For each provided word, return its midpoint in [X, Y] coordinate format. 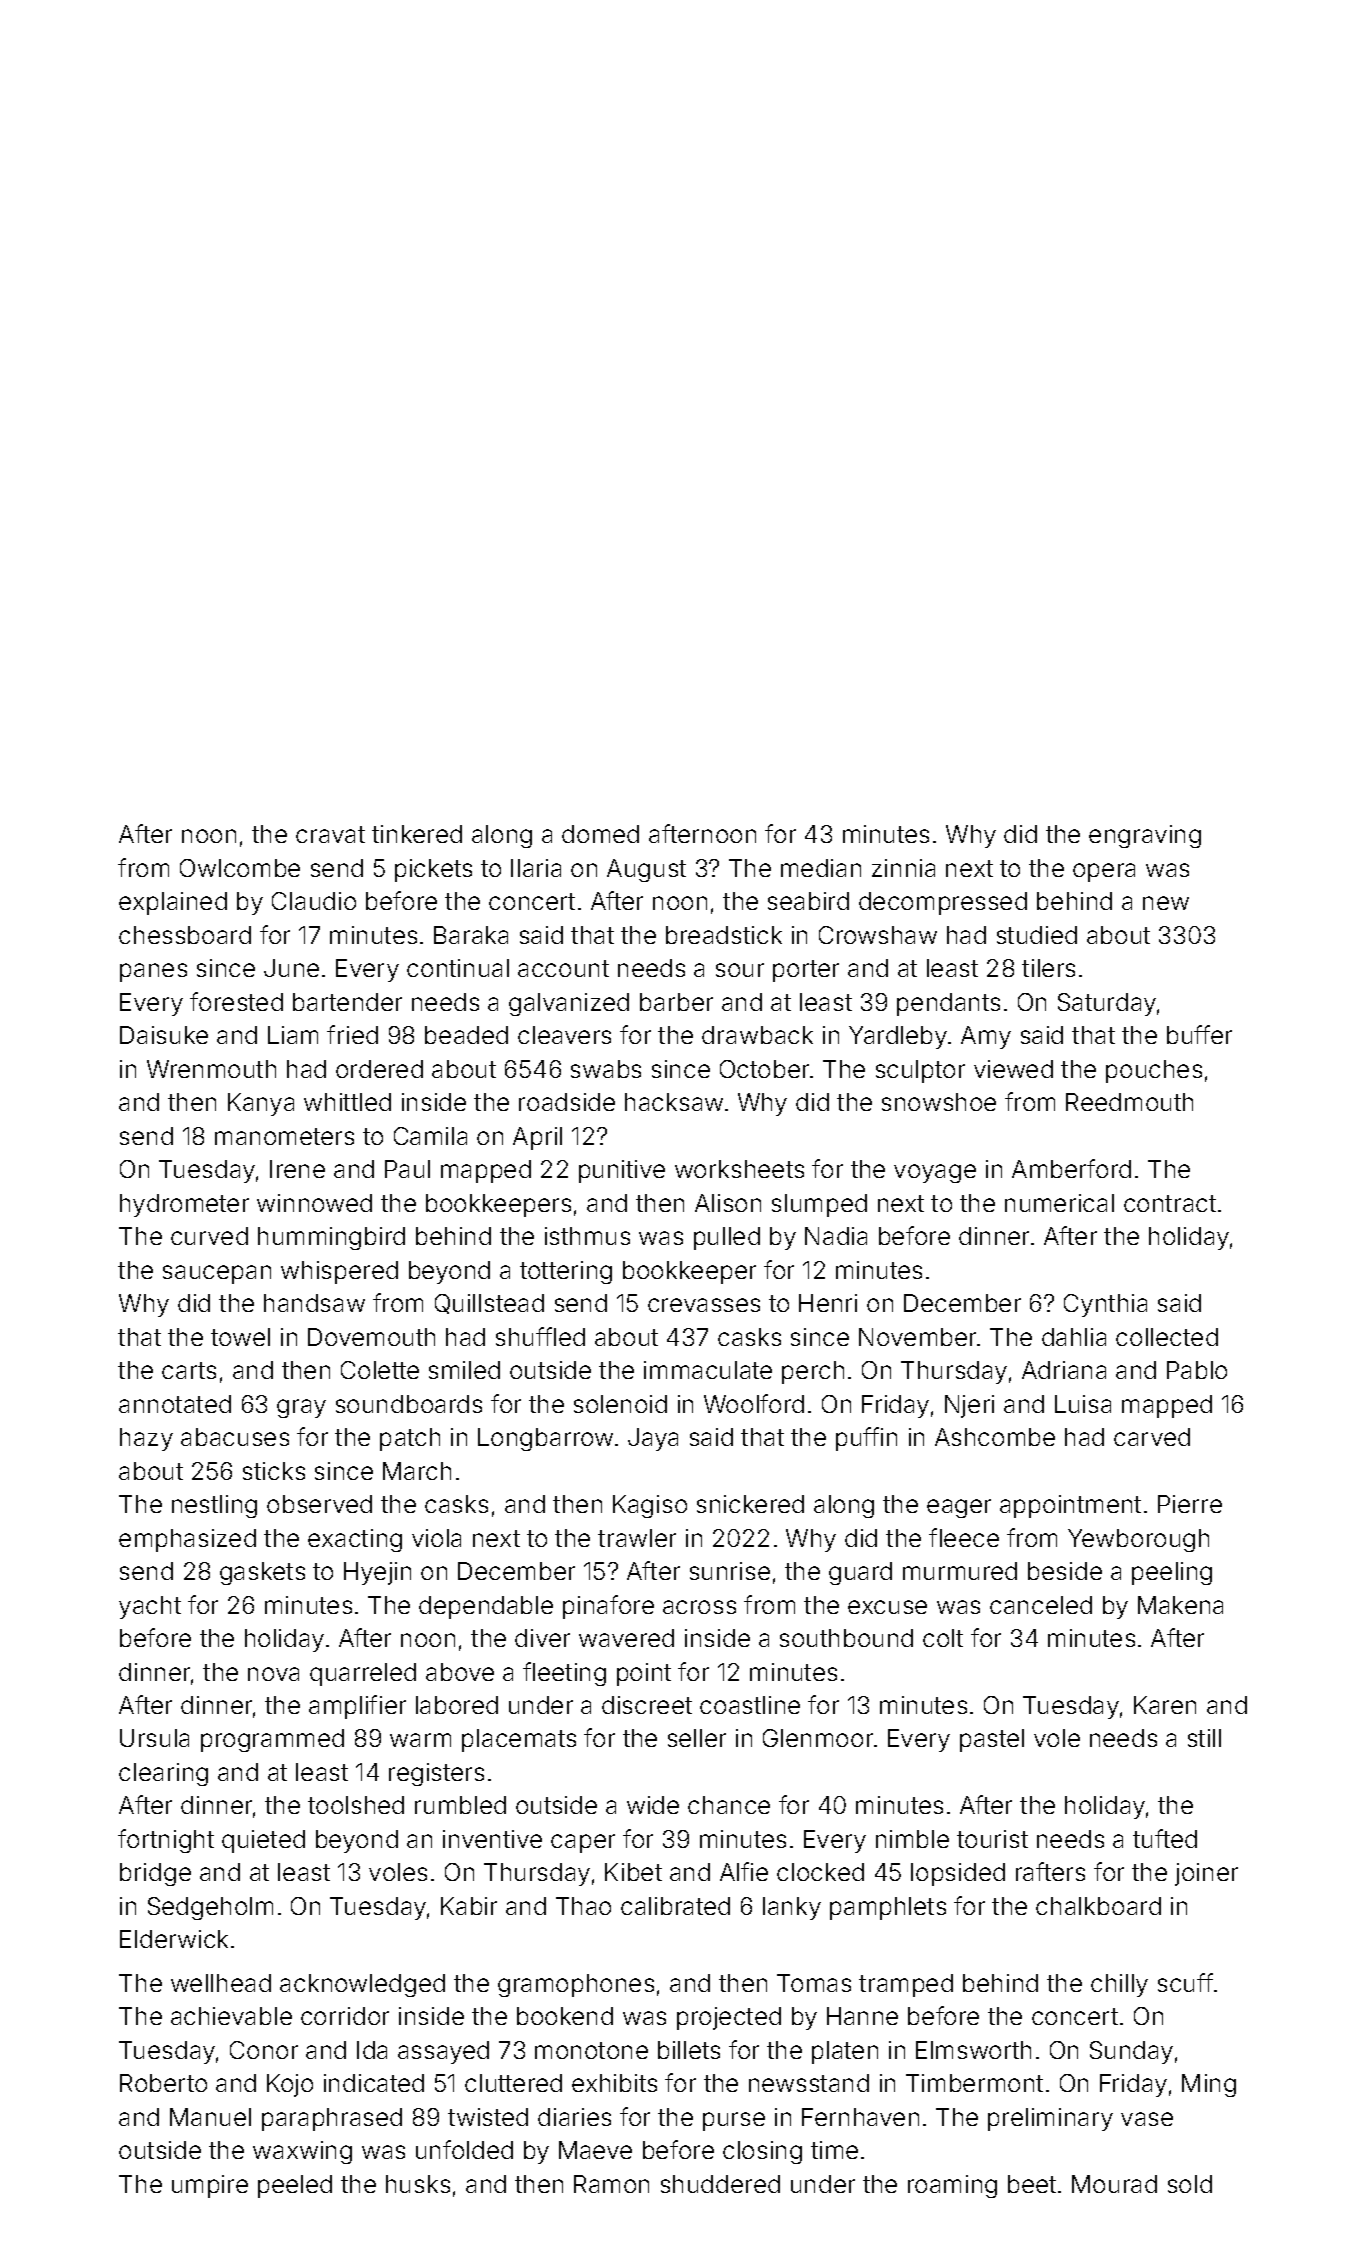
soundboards [409, 1404]
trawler [637, 1538]
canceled [1041, 1605]
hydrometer [184, 1205]
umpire [210, 2186]
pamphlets [888, 1908]
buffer [1199, 1034]
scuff [1185, 1982]
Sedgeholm [210, 1908]
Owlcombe [240, 868]
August [646, 870]
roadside [567, 1102]
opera [1104, 872]
